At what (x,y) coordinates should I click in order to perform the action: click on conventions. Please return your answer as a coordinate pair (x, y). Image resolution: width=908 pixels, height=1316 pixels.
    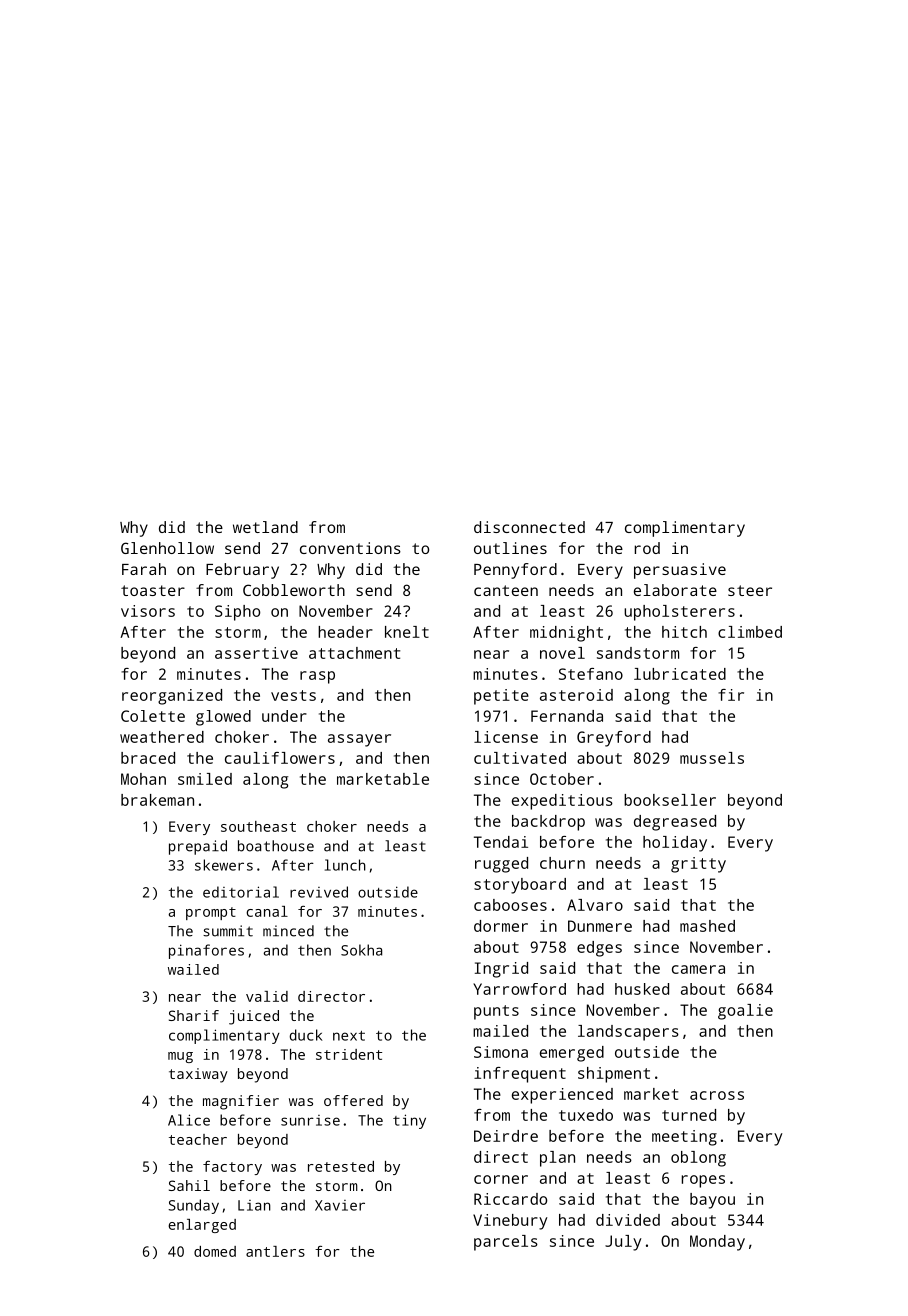
    Looking at the image, I should click on (350, 548).
